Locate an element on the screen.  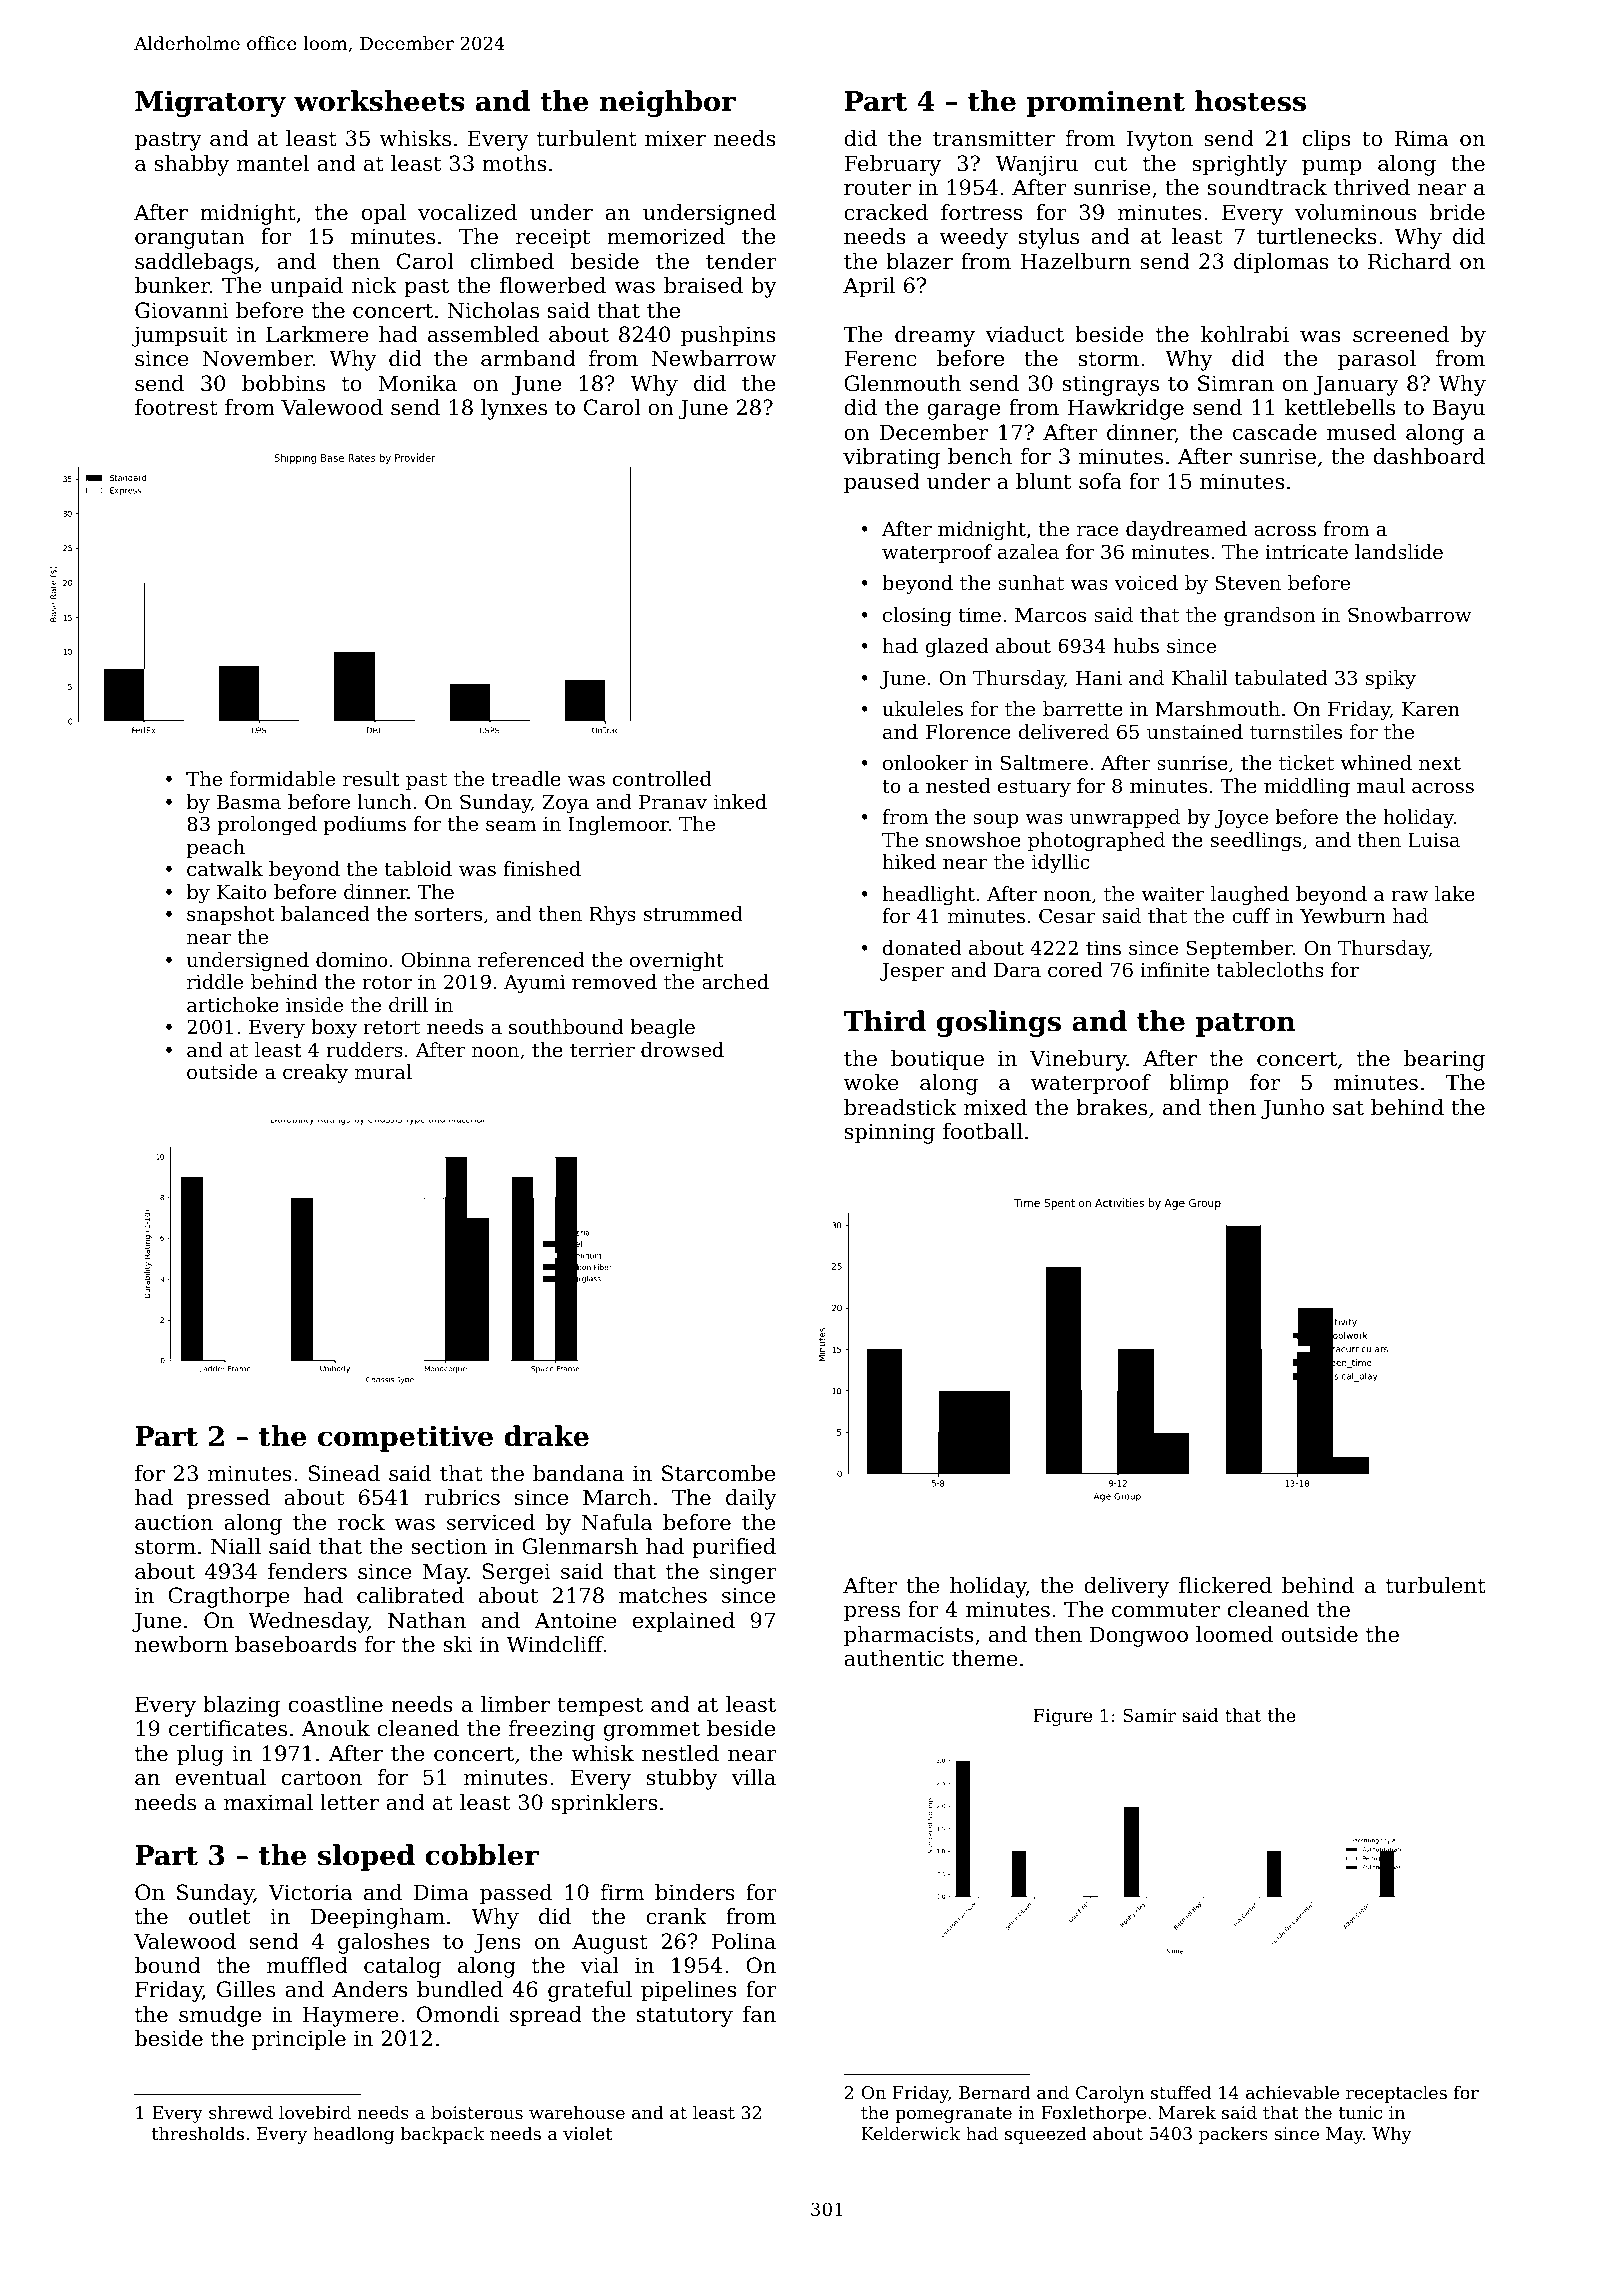
bearing is located at coordinates (1444, 1060).
